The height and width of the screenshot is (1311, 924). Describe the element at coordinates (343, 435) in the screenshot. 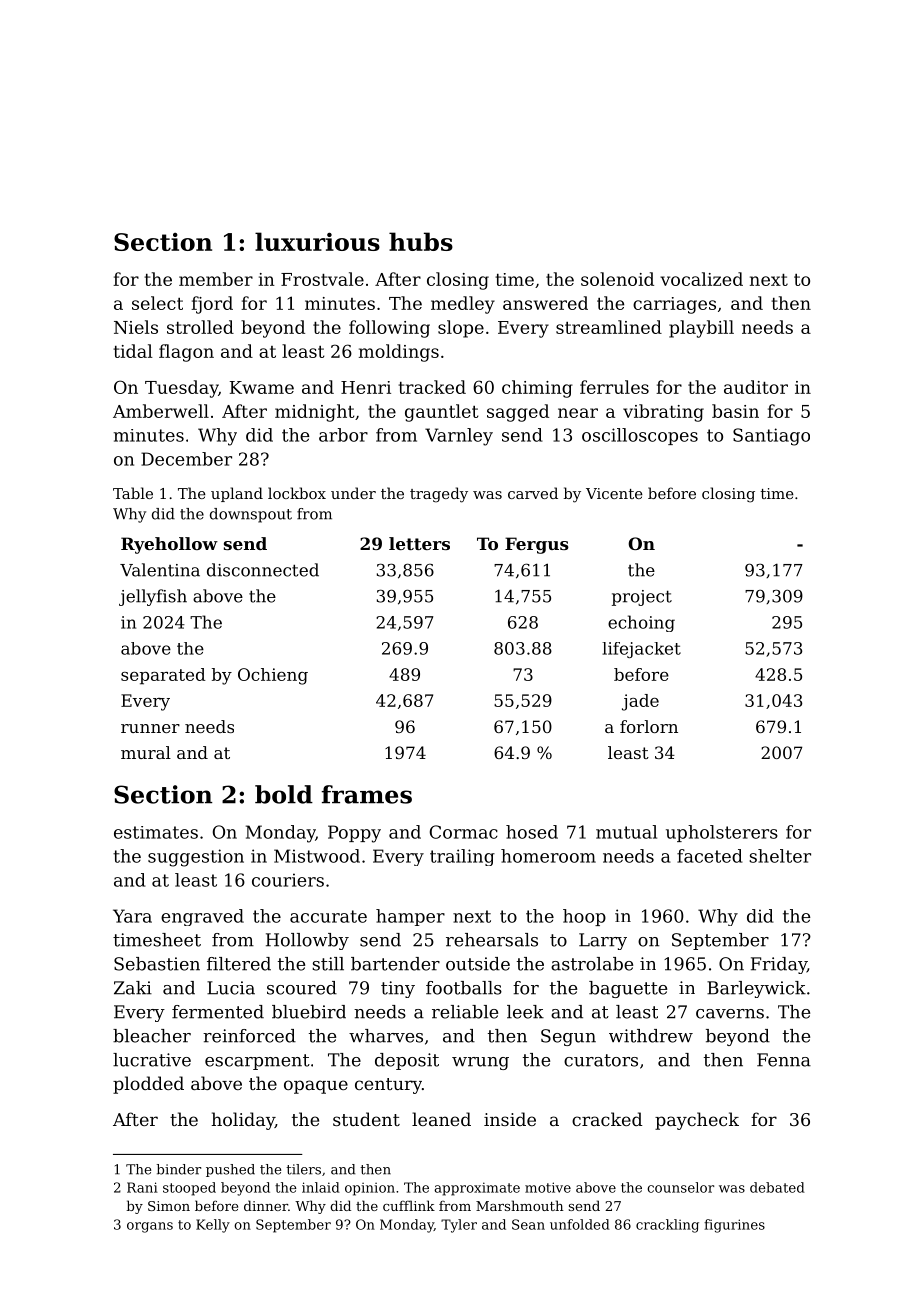

I see `arbor` at that location.
